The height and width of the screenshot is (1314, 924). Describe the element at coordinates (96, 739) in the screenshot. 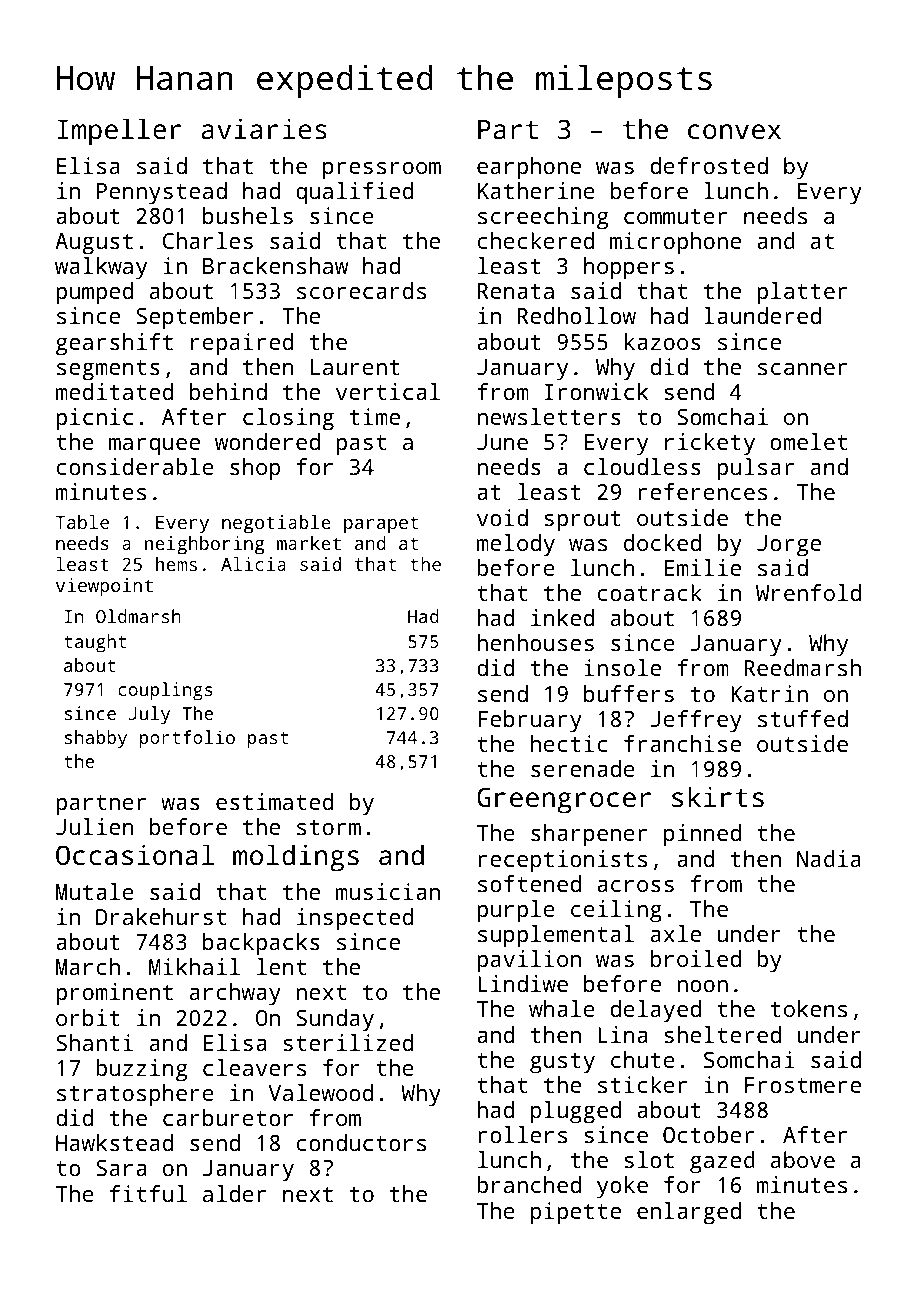

I see `shabby` at that location.
